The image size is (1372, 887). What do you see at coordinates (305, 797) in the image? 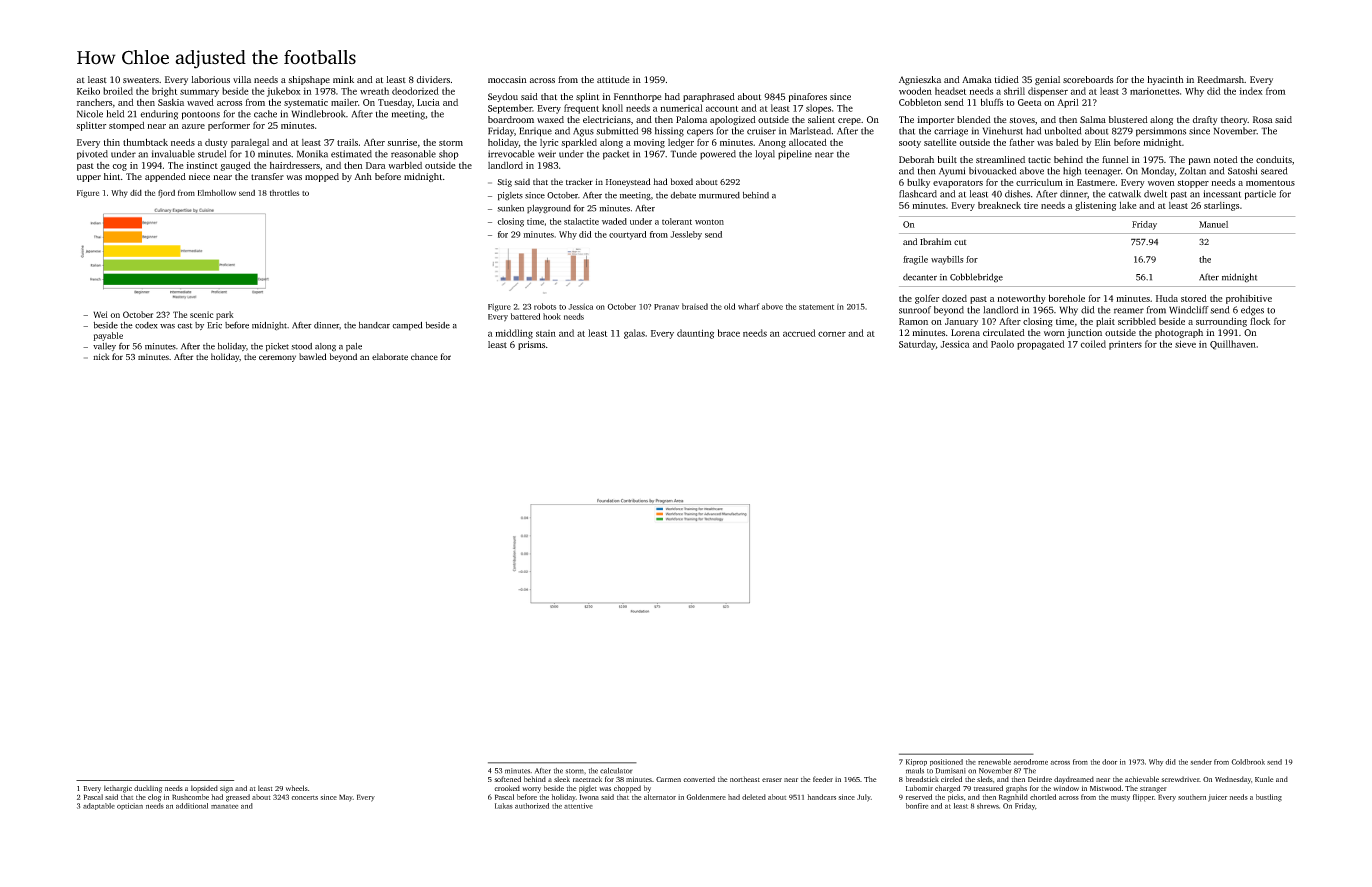
I see `concerts` at bounding box center [305, 797].
